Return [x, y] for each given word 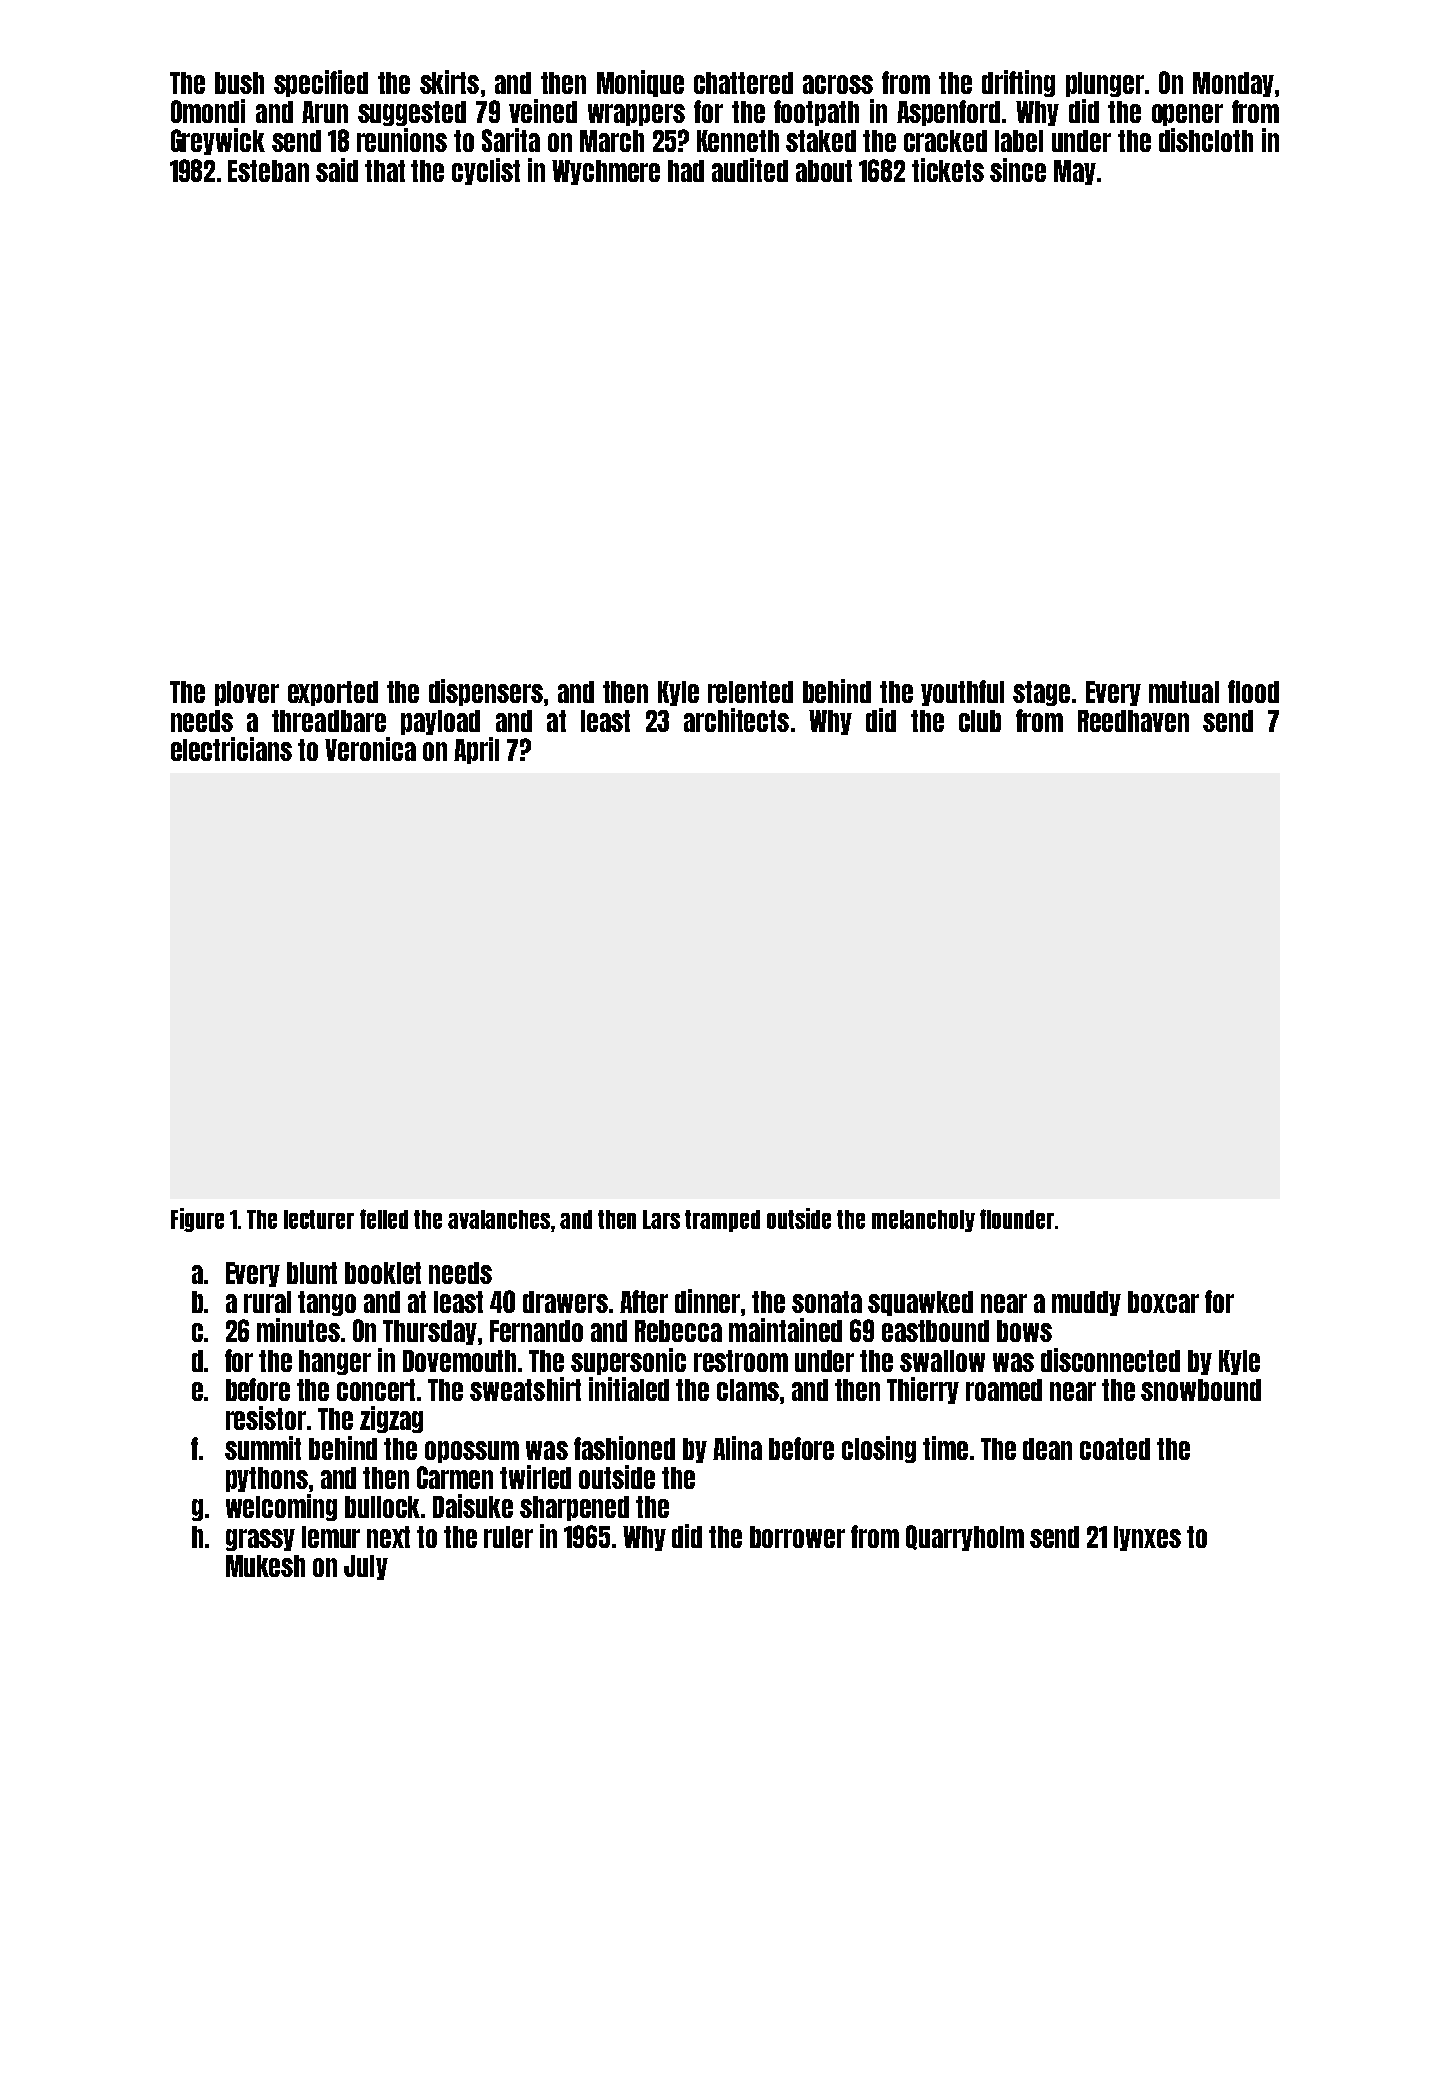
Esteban [268, 171]
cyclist [486, 171]
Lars [661, 1219]
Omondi [208, 111]
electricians [231, 749]
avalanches [499, 1219]
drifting [1018, 83]
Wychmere [606, 172]
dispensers [486, 692]
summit [263, 1448]
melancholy [923, 1221]
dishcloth [1206, 140]
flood [1253, 691]
